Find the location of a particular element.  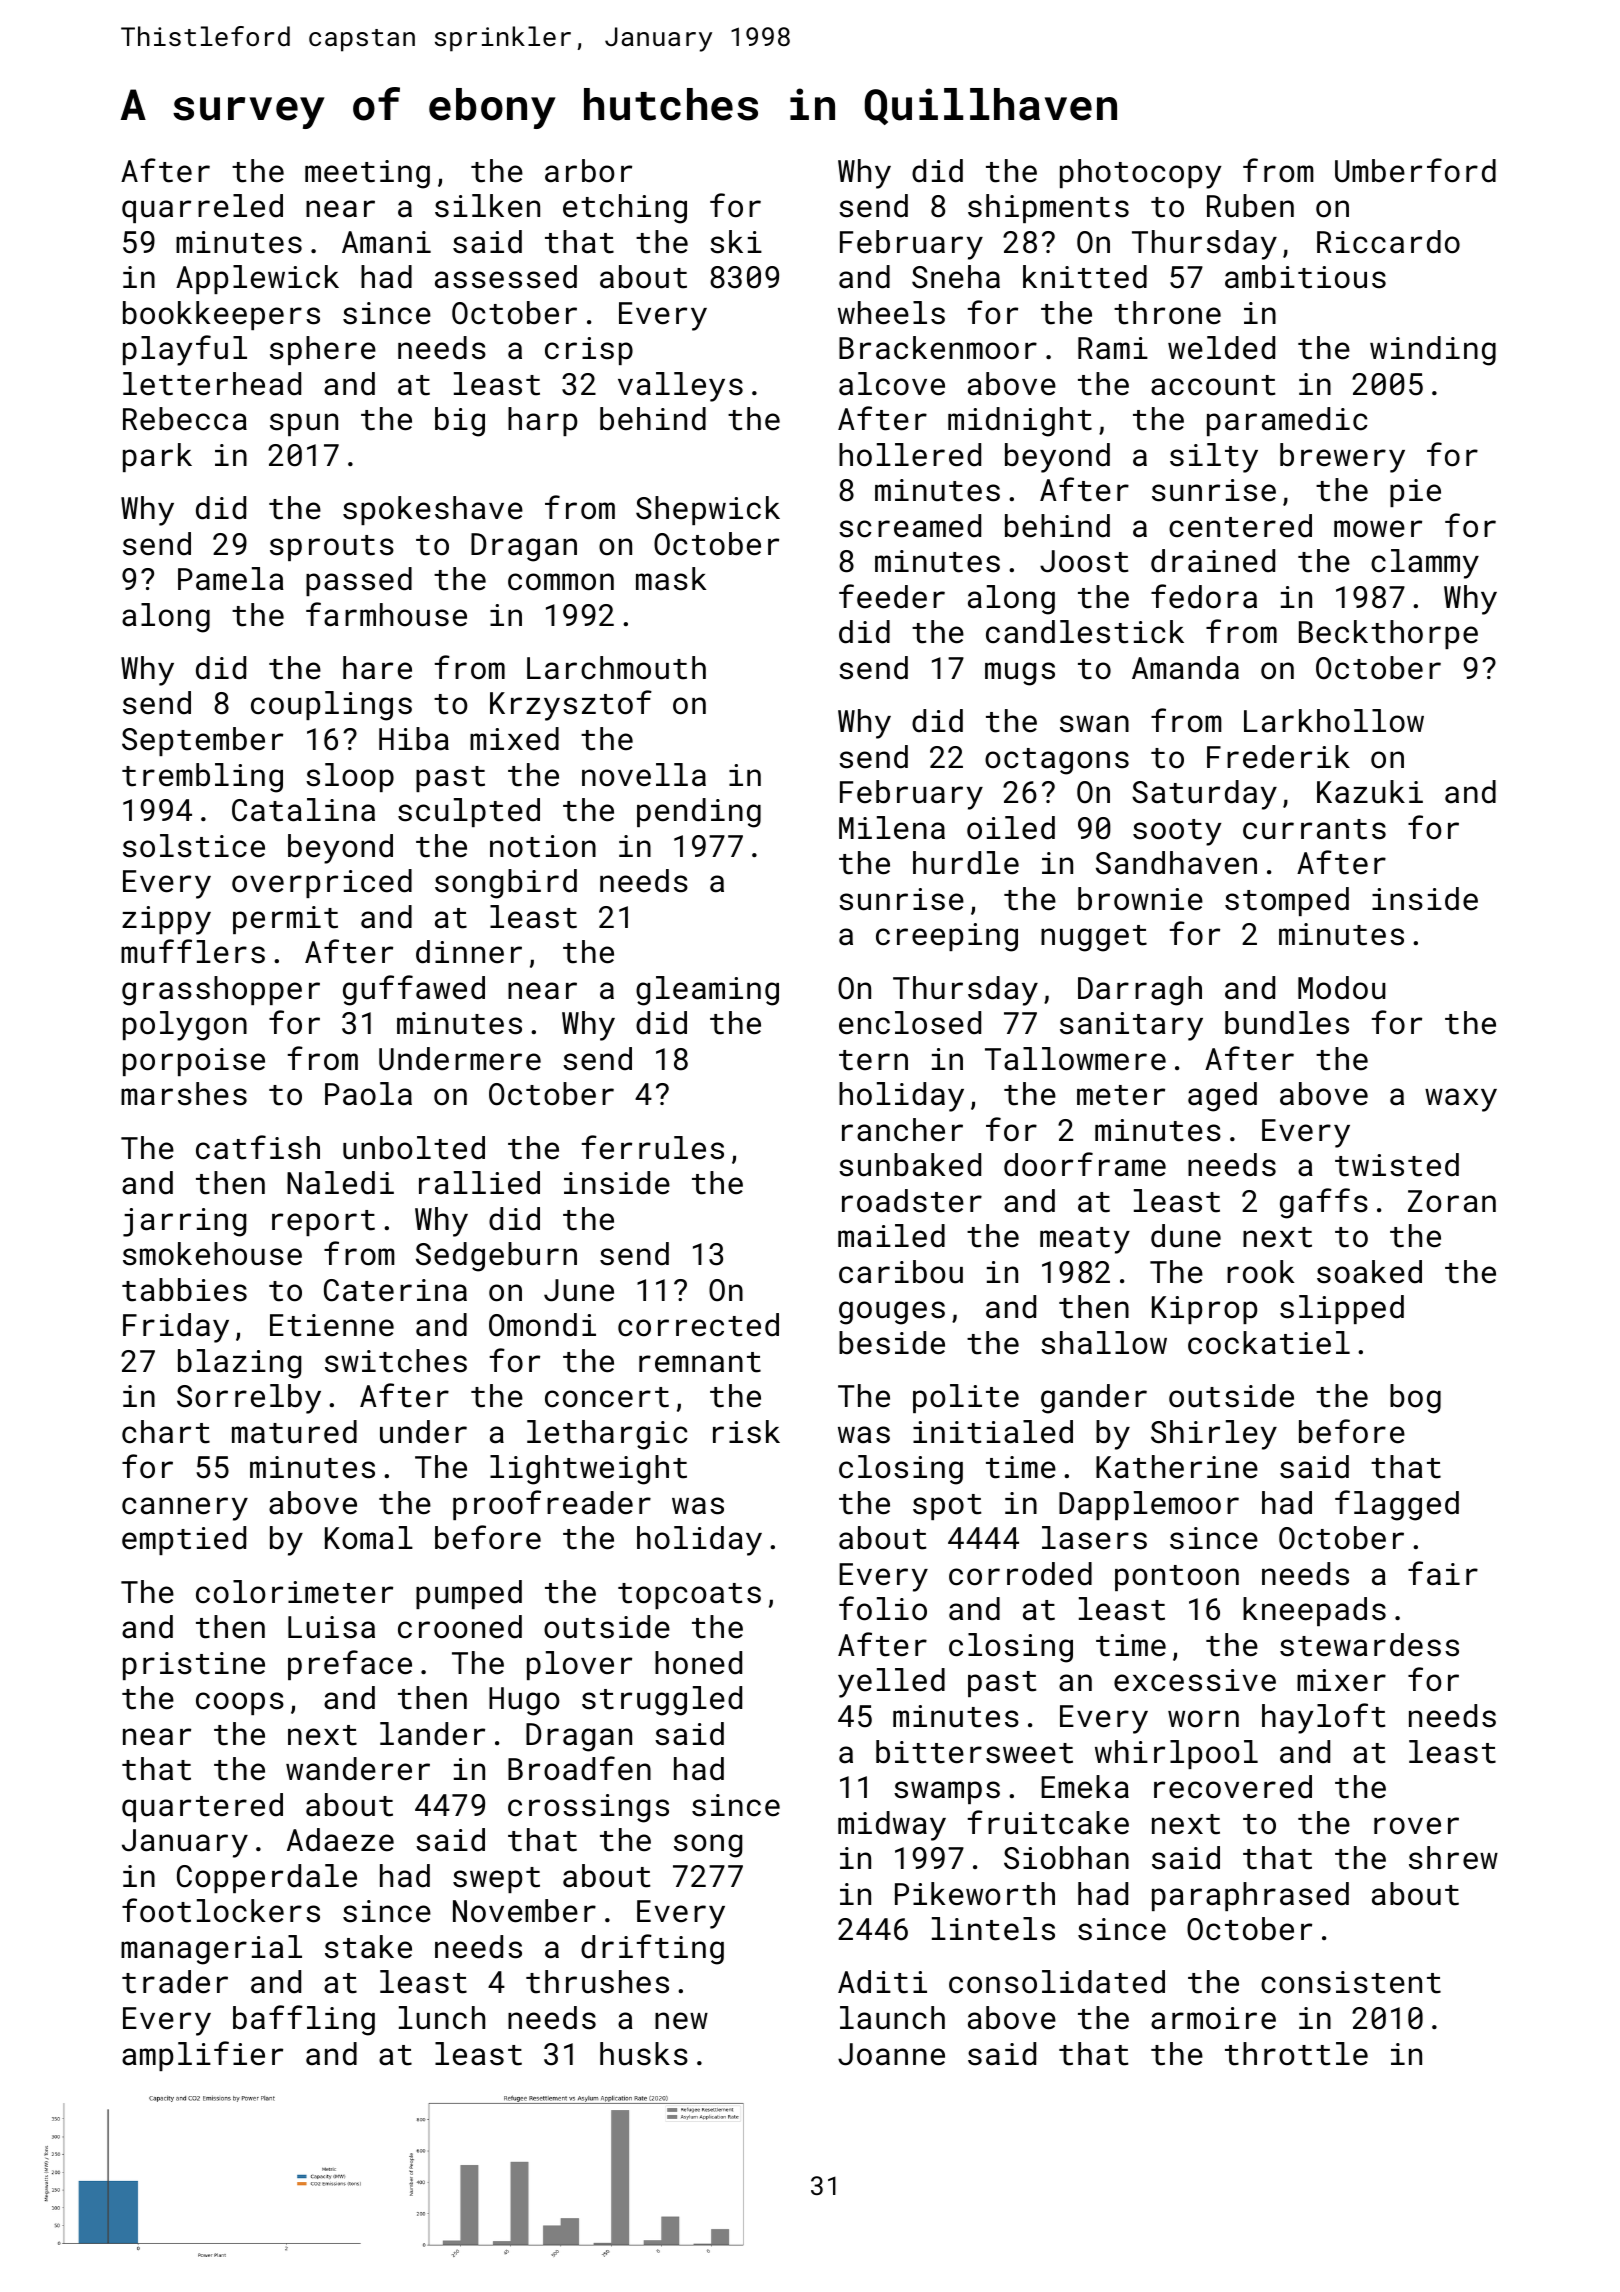

Umberford is located at coordinates (1415, 170).
